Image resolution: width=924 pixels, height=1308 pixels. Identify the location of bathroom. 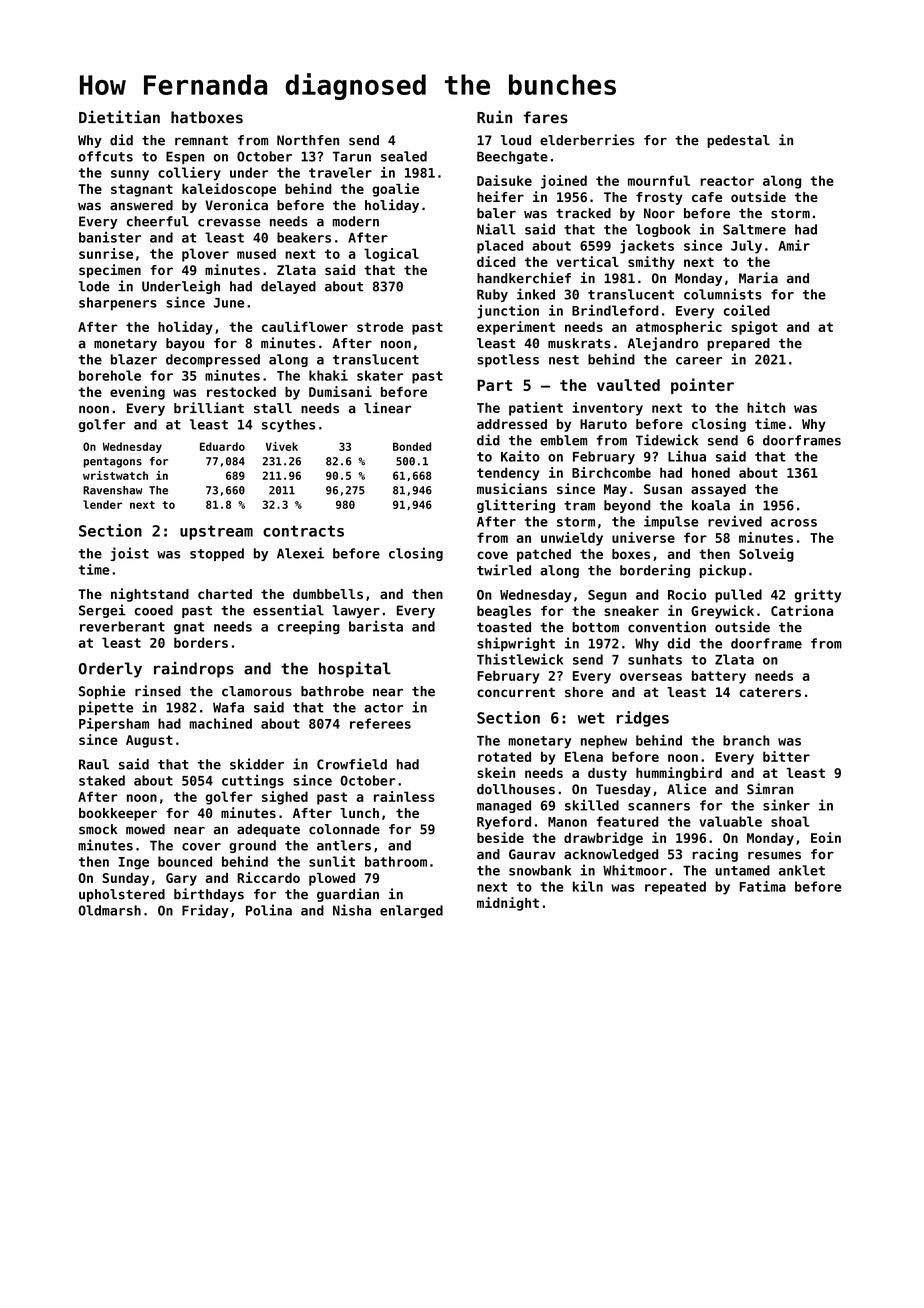
(396, 861).
